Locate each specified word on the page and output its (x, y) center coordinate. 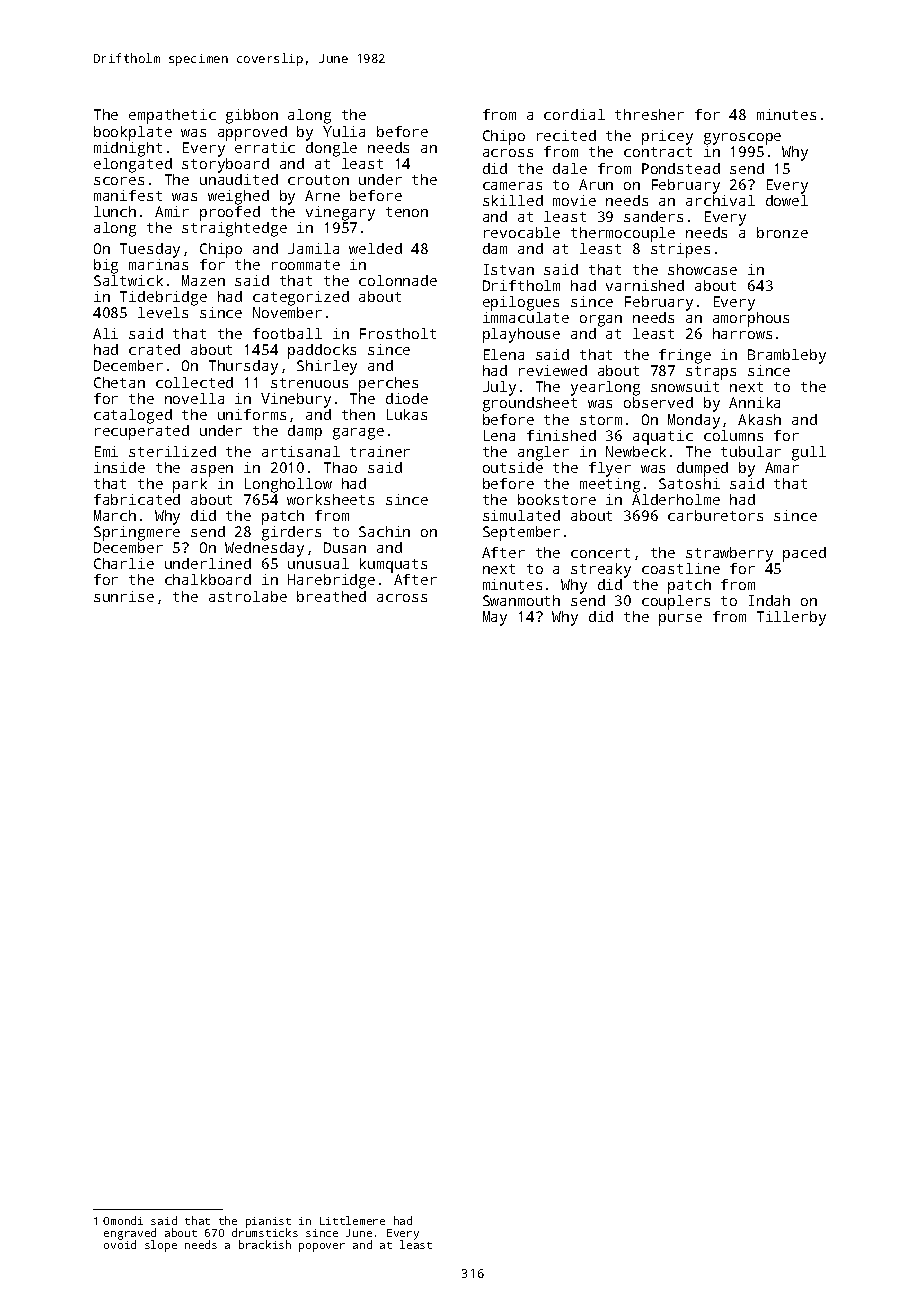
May (495, 618)
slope (161, 1246)
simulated (521, 515)
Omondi (123, 1220)
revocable (522, 232)
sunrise (124, 596)
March (115, 515)
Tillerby (791, 618)
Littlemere (352, 1220)
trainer (380, 451)
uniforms (252, 414)
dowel (787, 200)
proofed (230, 213)
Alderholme (676, 499)
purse (680, 620)
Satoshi (689, 483)
